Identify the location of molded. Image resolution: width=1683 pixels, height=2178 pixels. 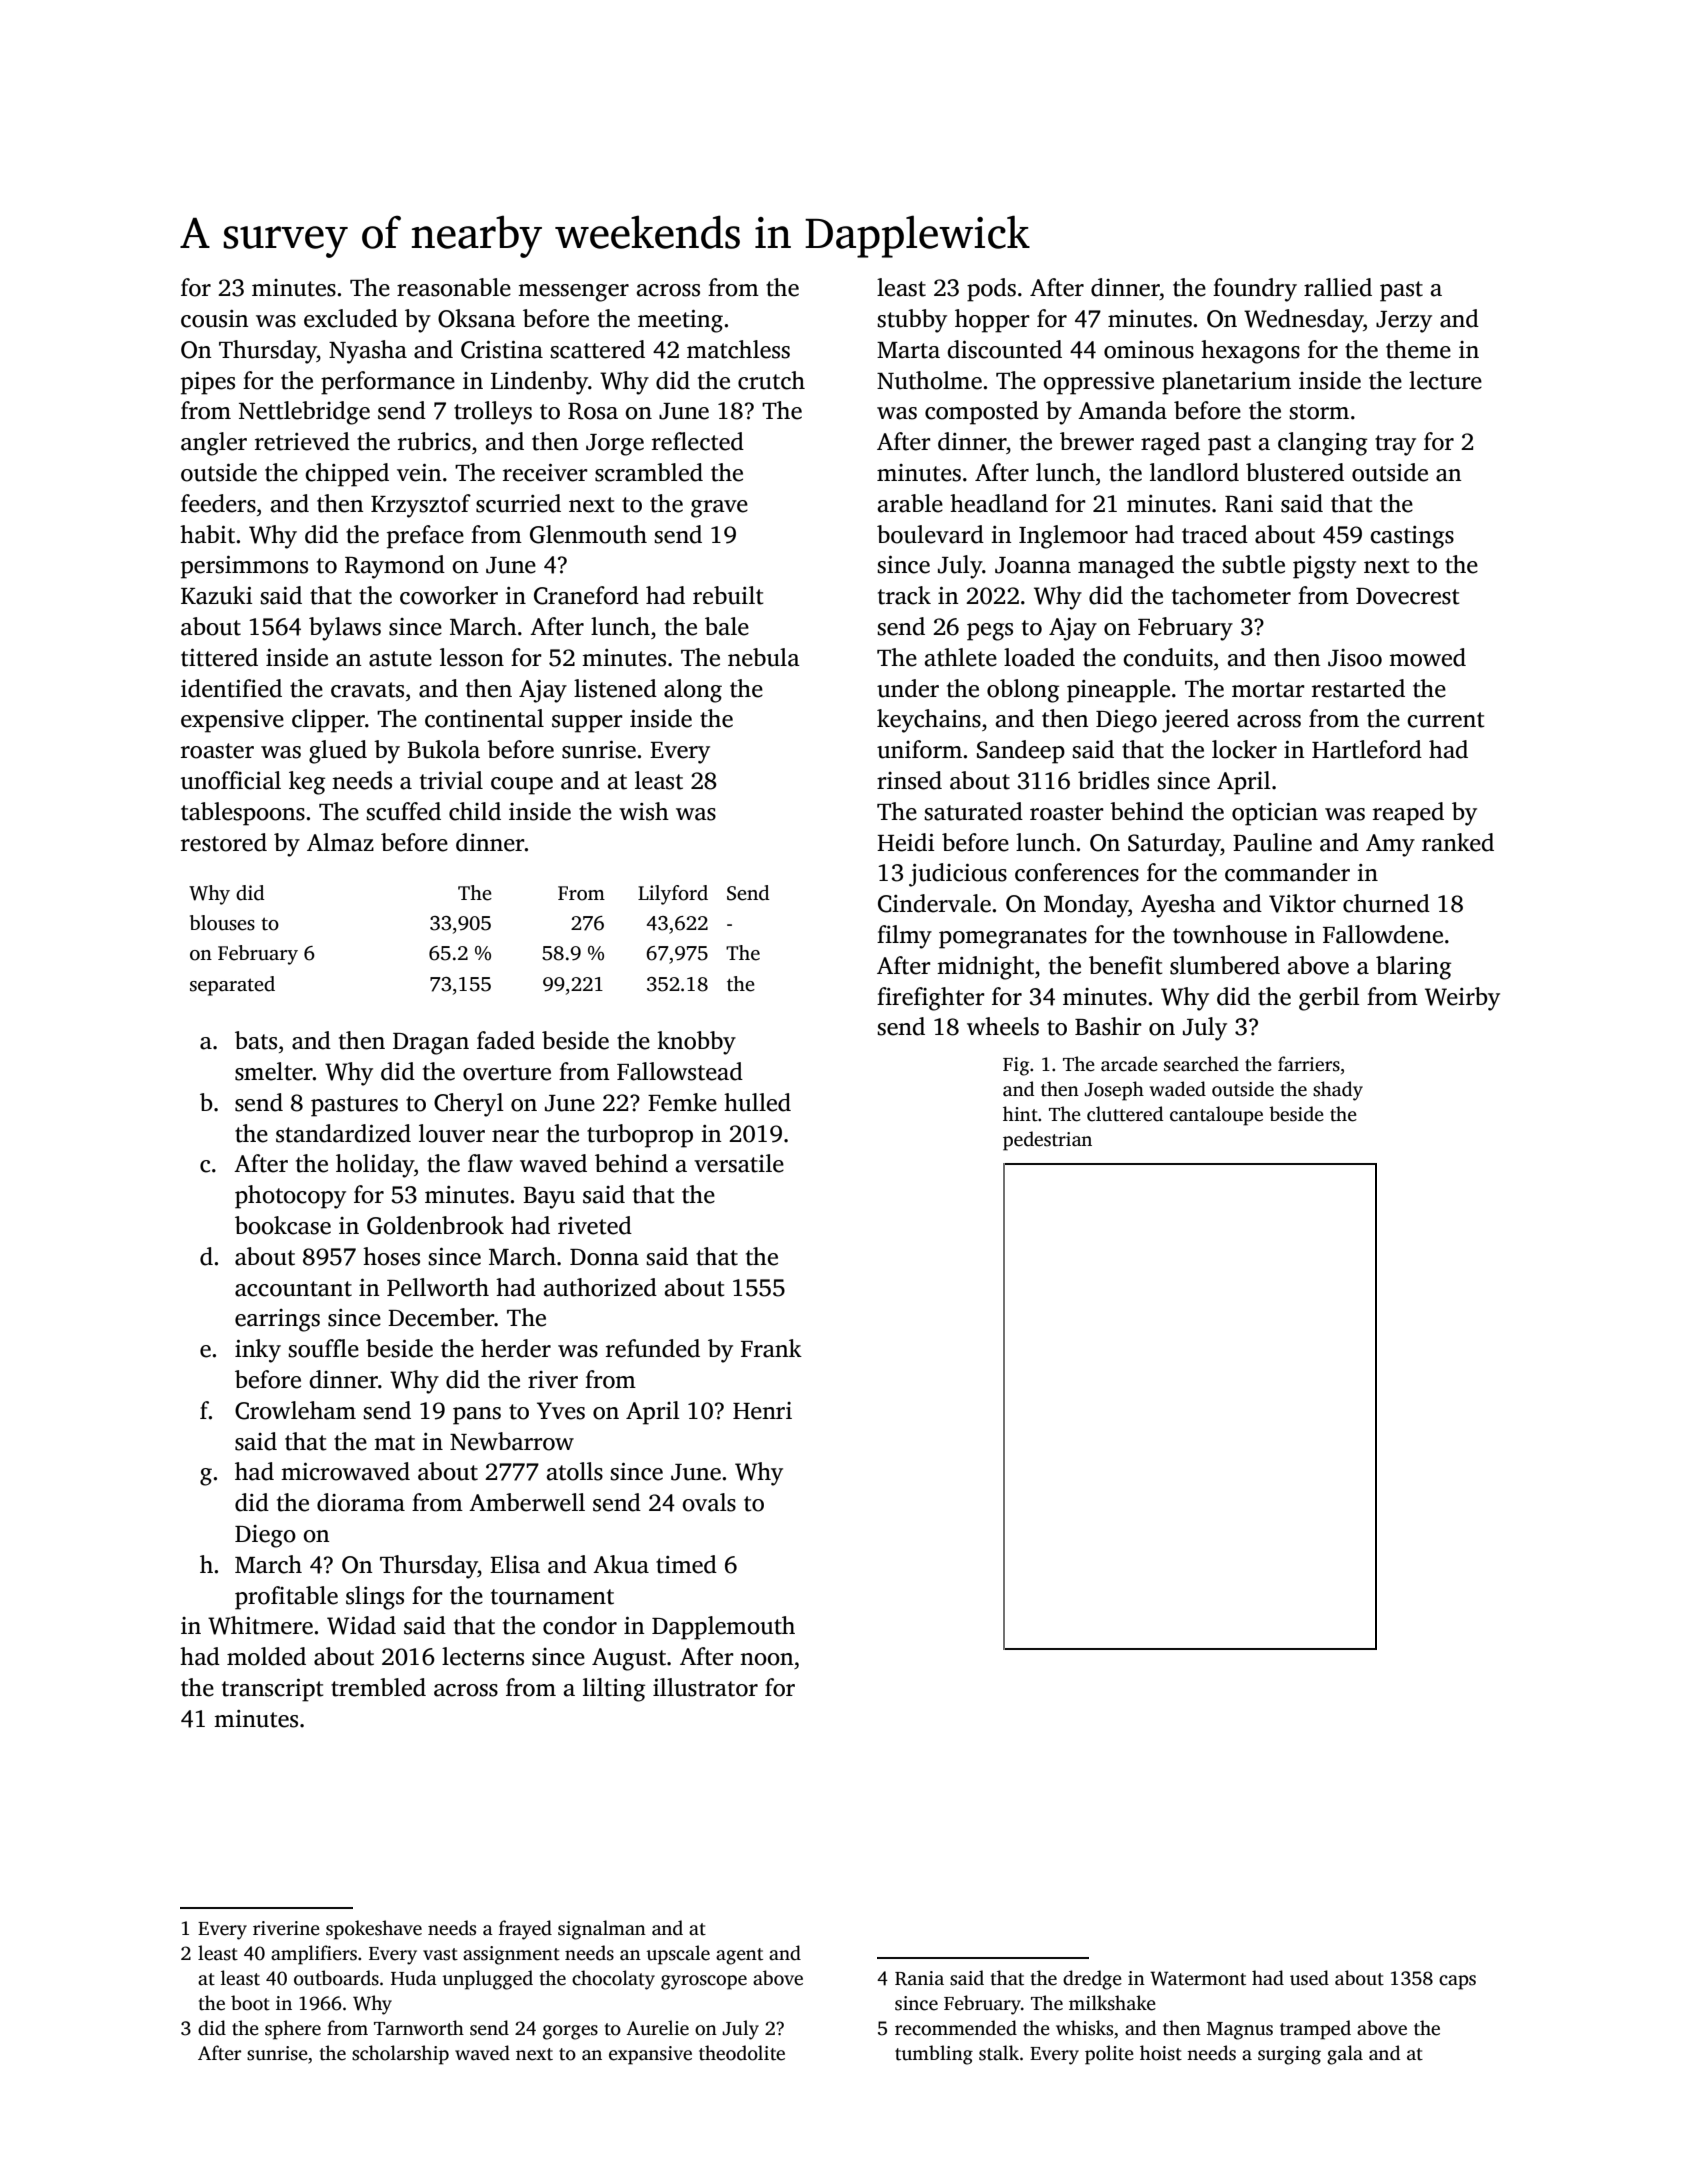
(266, 1656).
